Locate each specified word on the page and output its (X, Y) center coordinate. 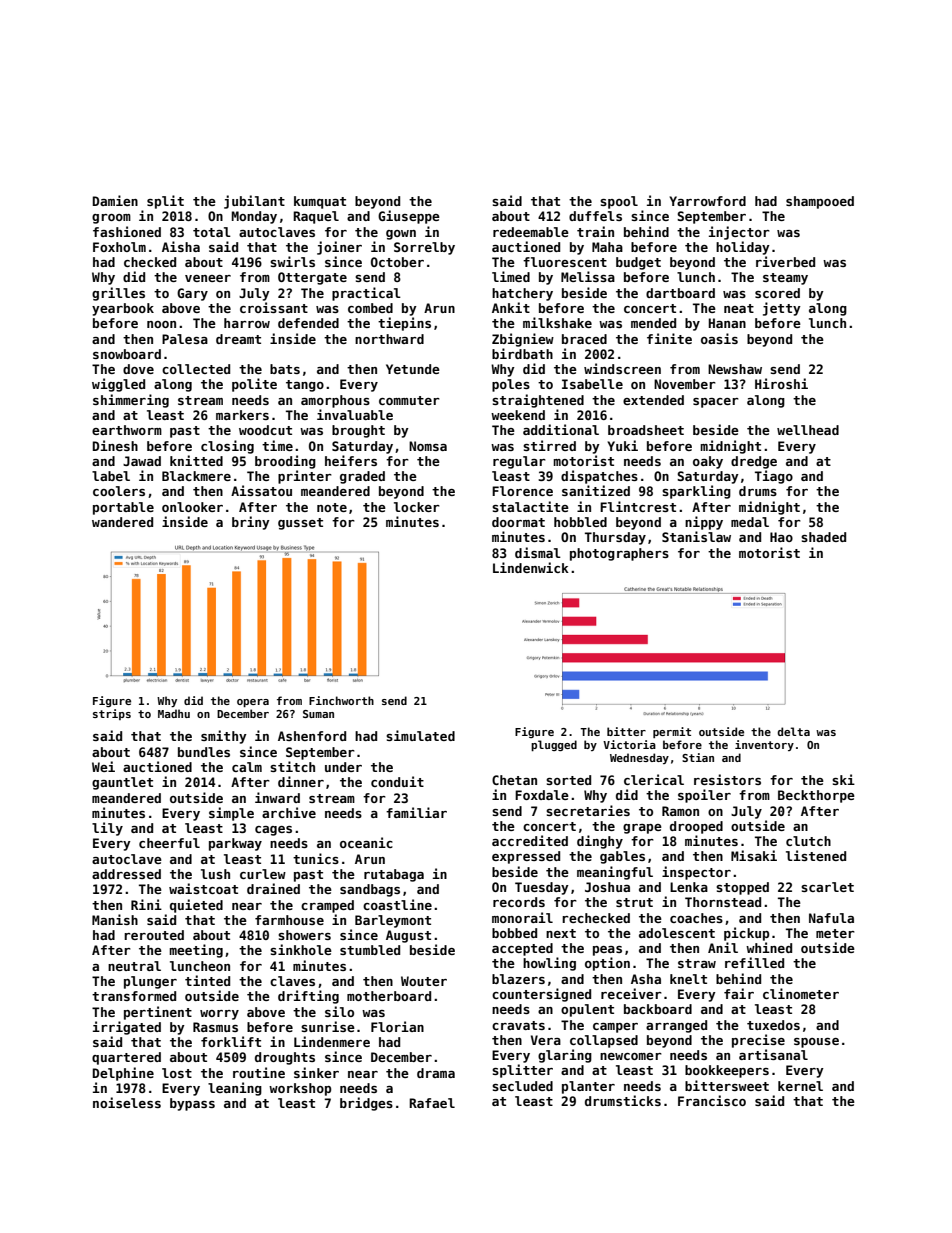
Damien (115, 200)
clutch (808, 841)
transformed (134, 996)
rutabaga (394, 875)
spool (619, 202)
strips (112, 714)
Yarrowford (707, 201)
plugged (554, 745)
